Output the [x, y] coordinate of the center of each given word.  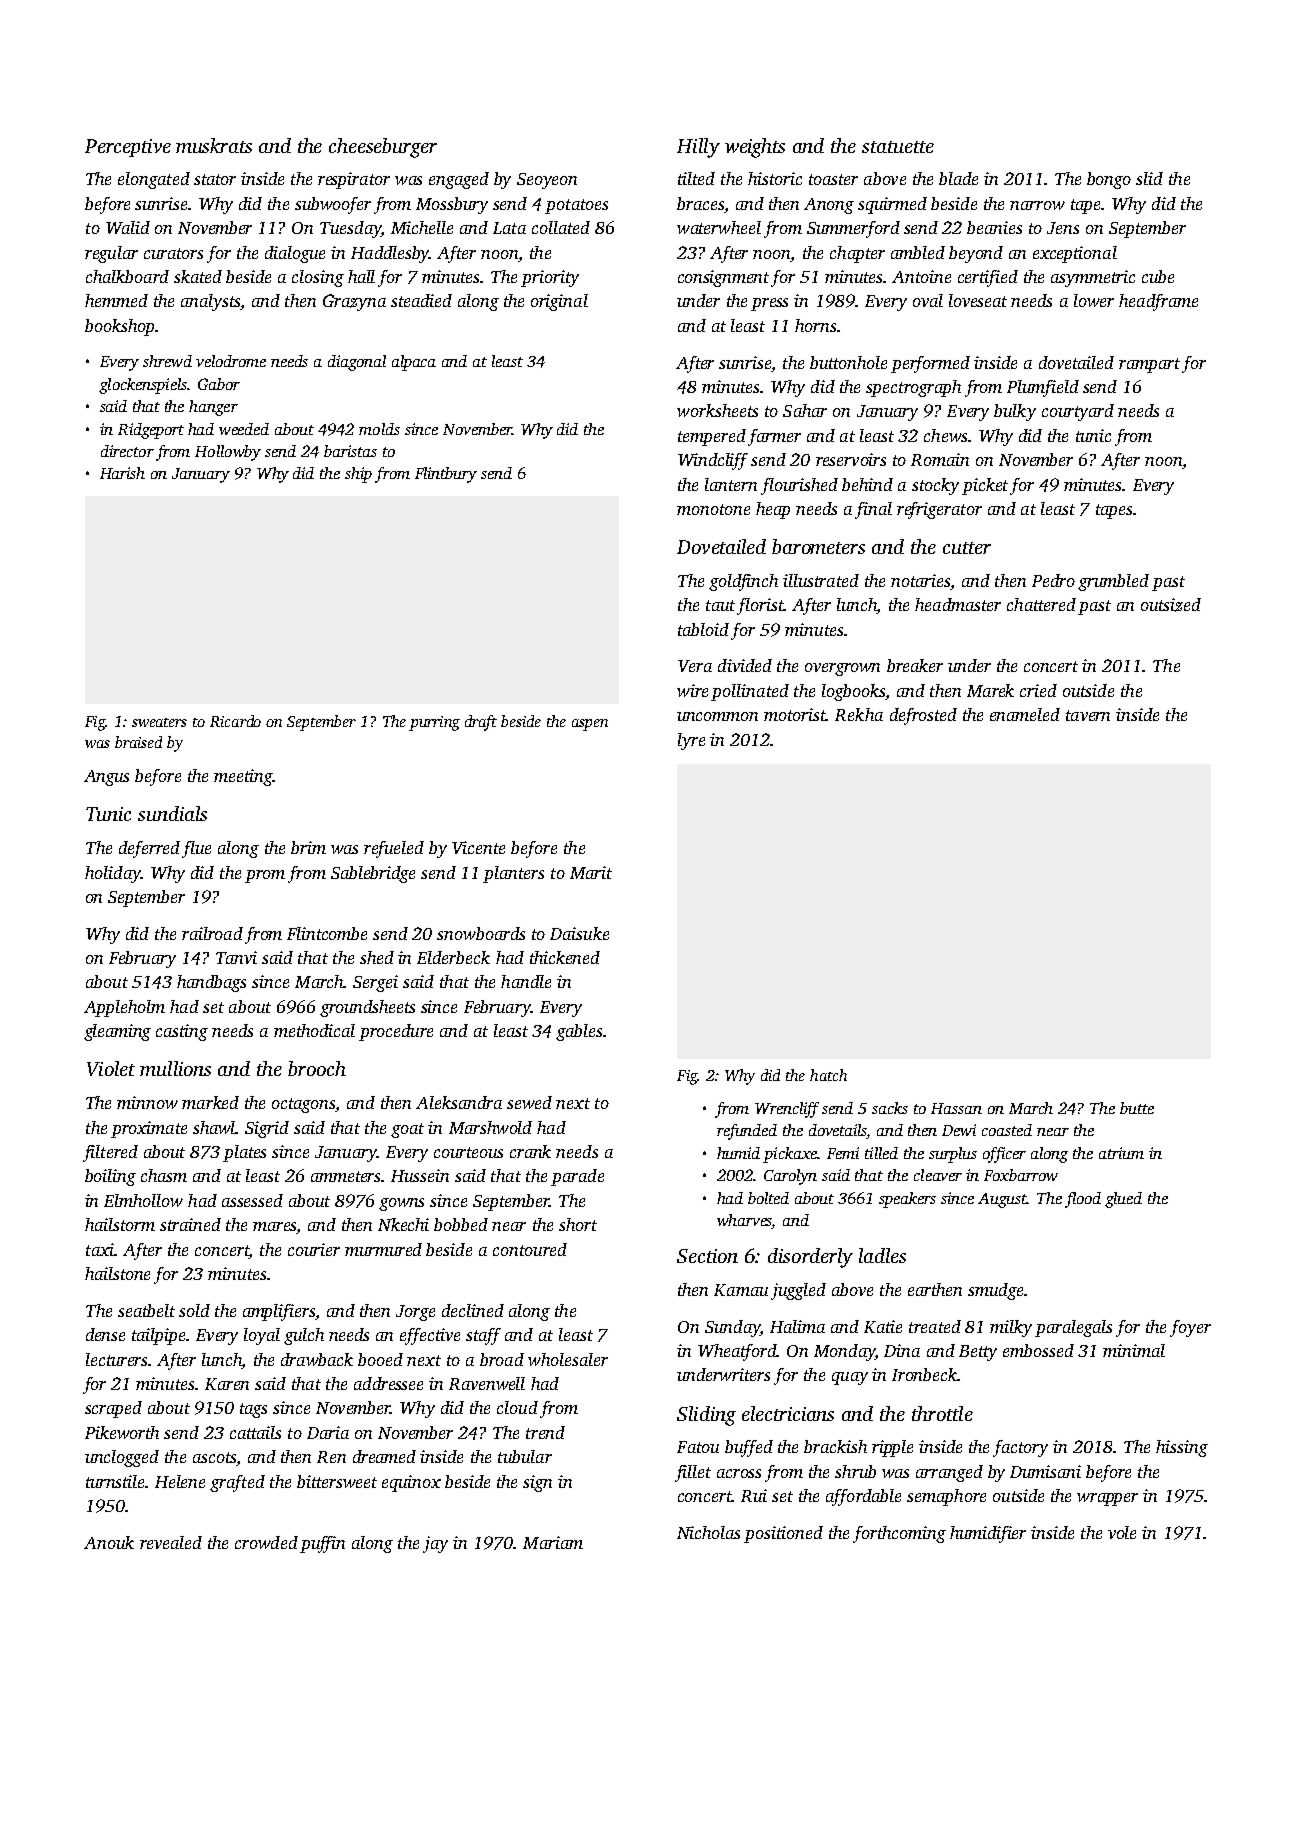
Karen [227, 1384]
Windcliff [713, 461]
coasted [1007, 1130]
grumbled [1113, 582]
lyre [691, 741]
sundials [172, 813]
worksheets [717, 410]
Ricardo [235, 721]
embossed [1038, 1350]
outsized [1171, 605]
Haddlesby [390, 254]
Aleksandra [459, 1102]
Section [707, 1256]
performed [930, 364]
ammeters [346, 1176]
